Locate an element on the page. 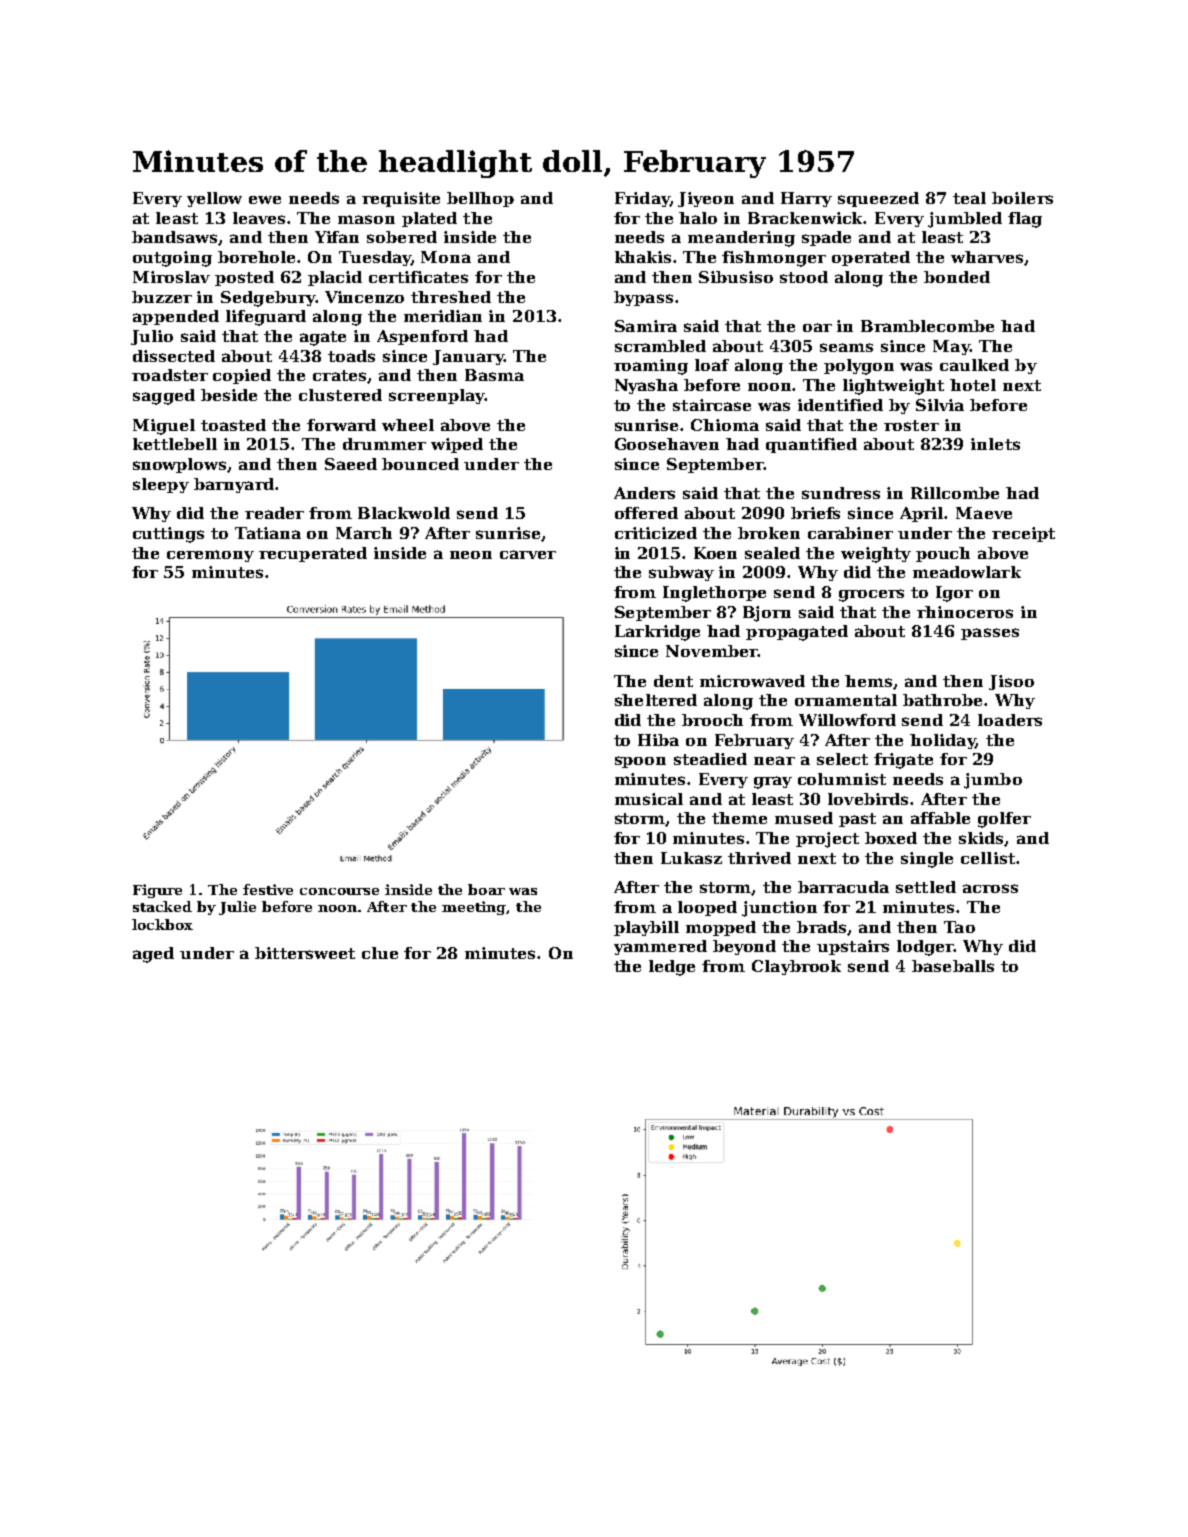 This image has height=1537, width=1188. bonded is located at coordinates (957, 277).
